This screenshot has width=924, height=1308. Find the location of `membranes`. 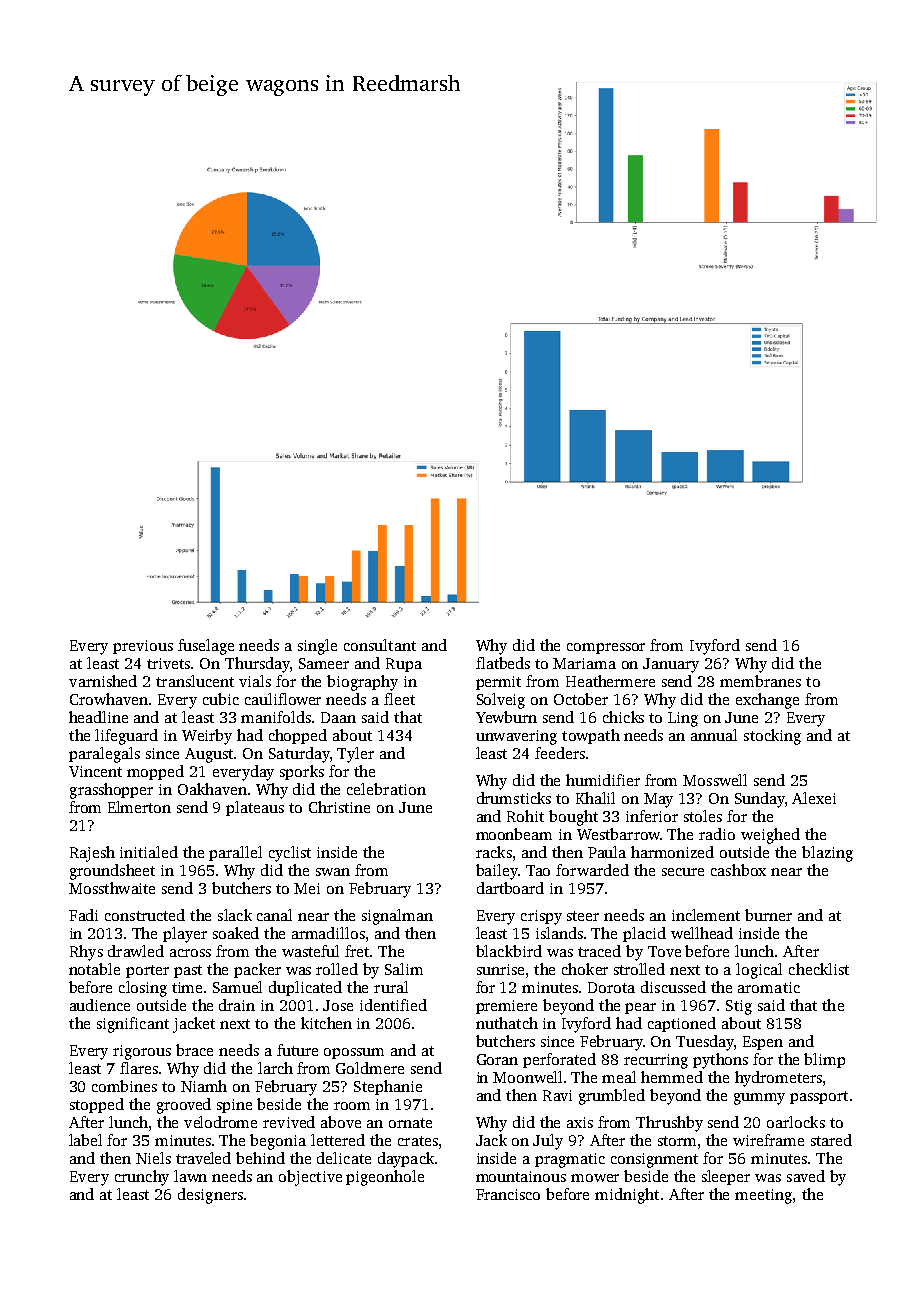

membranes is located at coordinates (760, 681).
